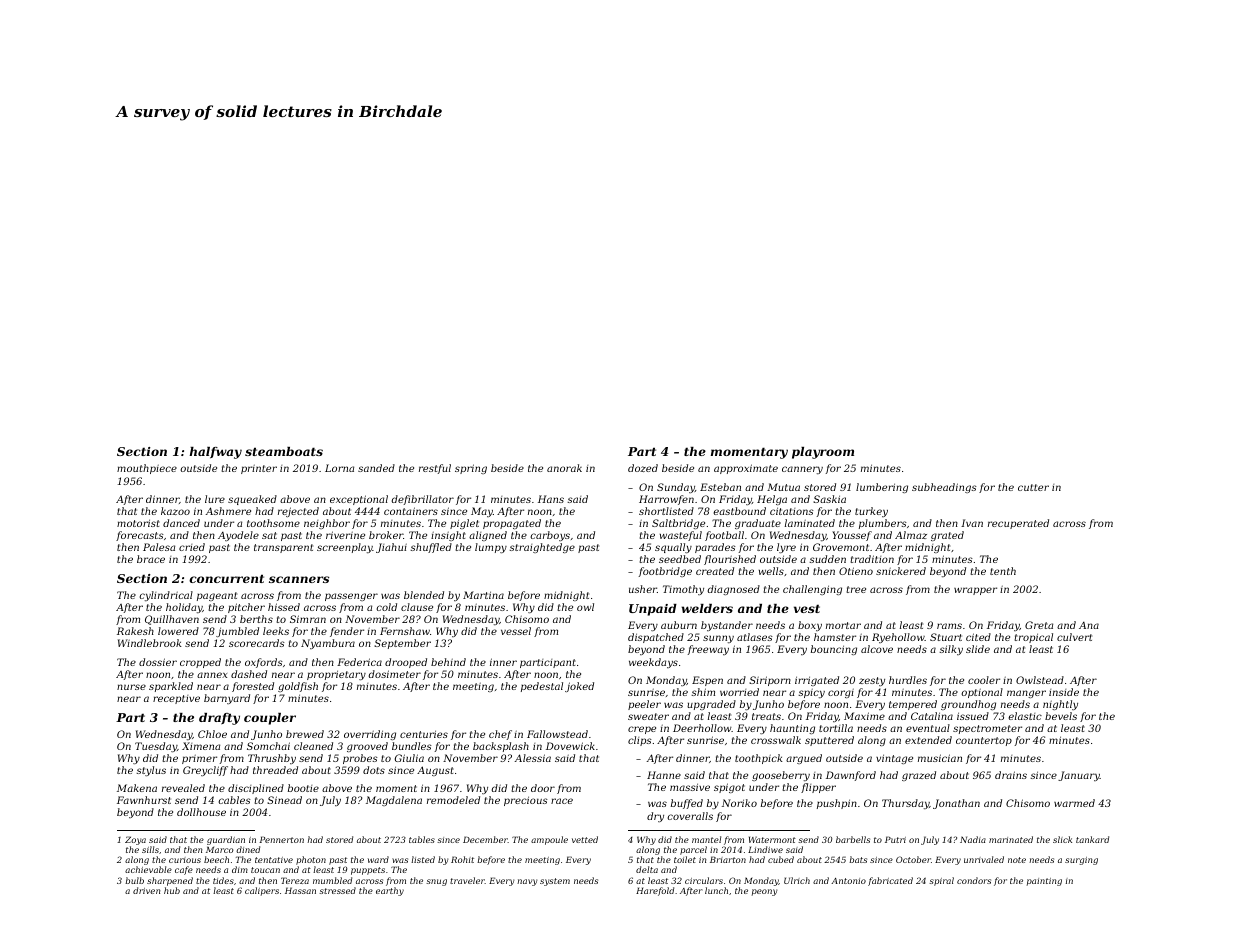 This page has width=1233, height=952. Describe the element at coordinates (802, 470) in the page. I see `cannery` at that location.
